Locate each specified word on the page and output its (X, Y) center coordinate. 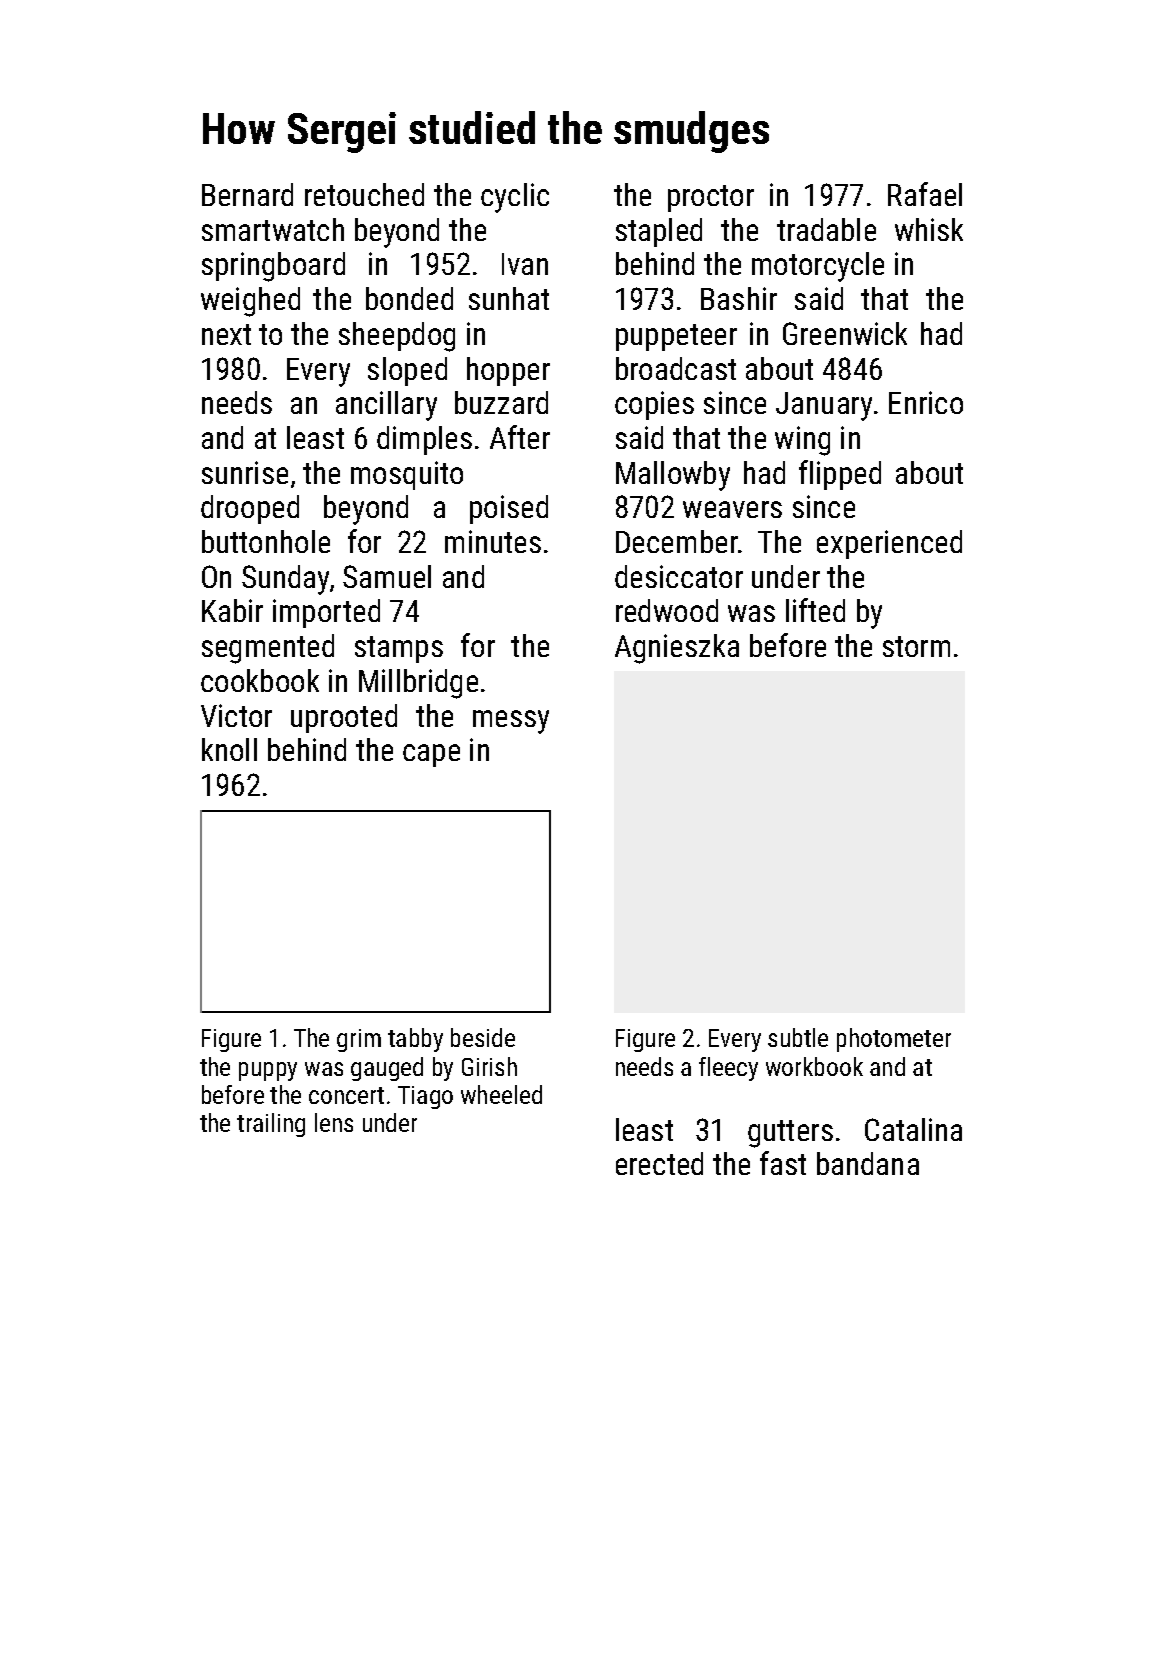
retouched (364, 194)
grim (359, 1040)
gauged (387, 1069)
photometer (894, 1040)
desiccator (679, 576)
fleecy (728, 1069)
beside (483, 1037)
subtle (798, 1037)
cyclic (515, 198)
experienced (889, 544)
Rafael (925, 194)
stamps (399, 649)
